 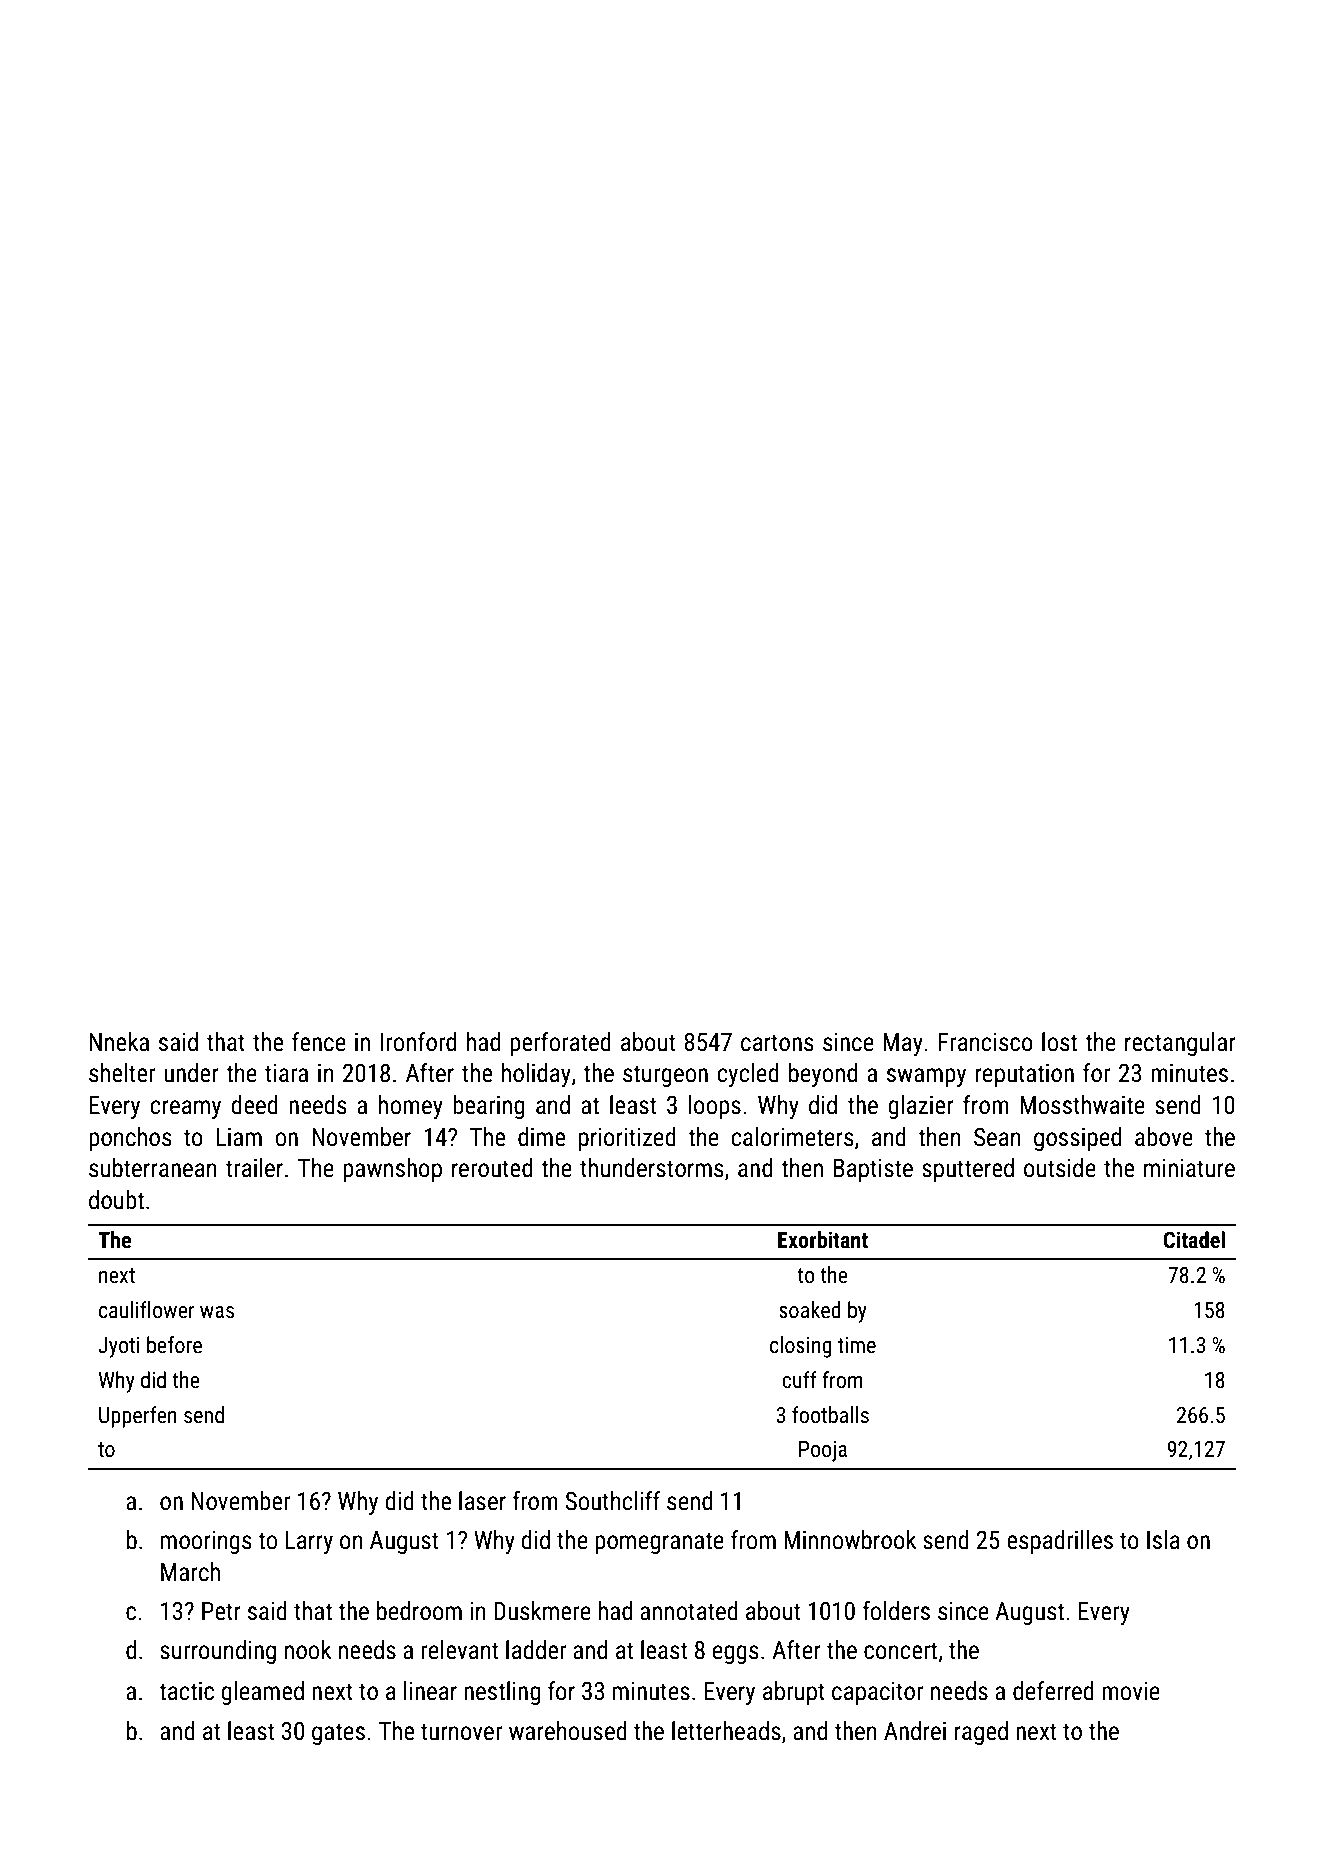 What do you see at coordinates (338, 1734) in the screenshot?
I see `gates` at bounding box center [338, 1734].
